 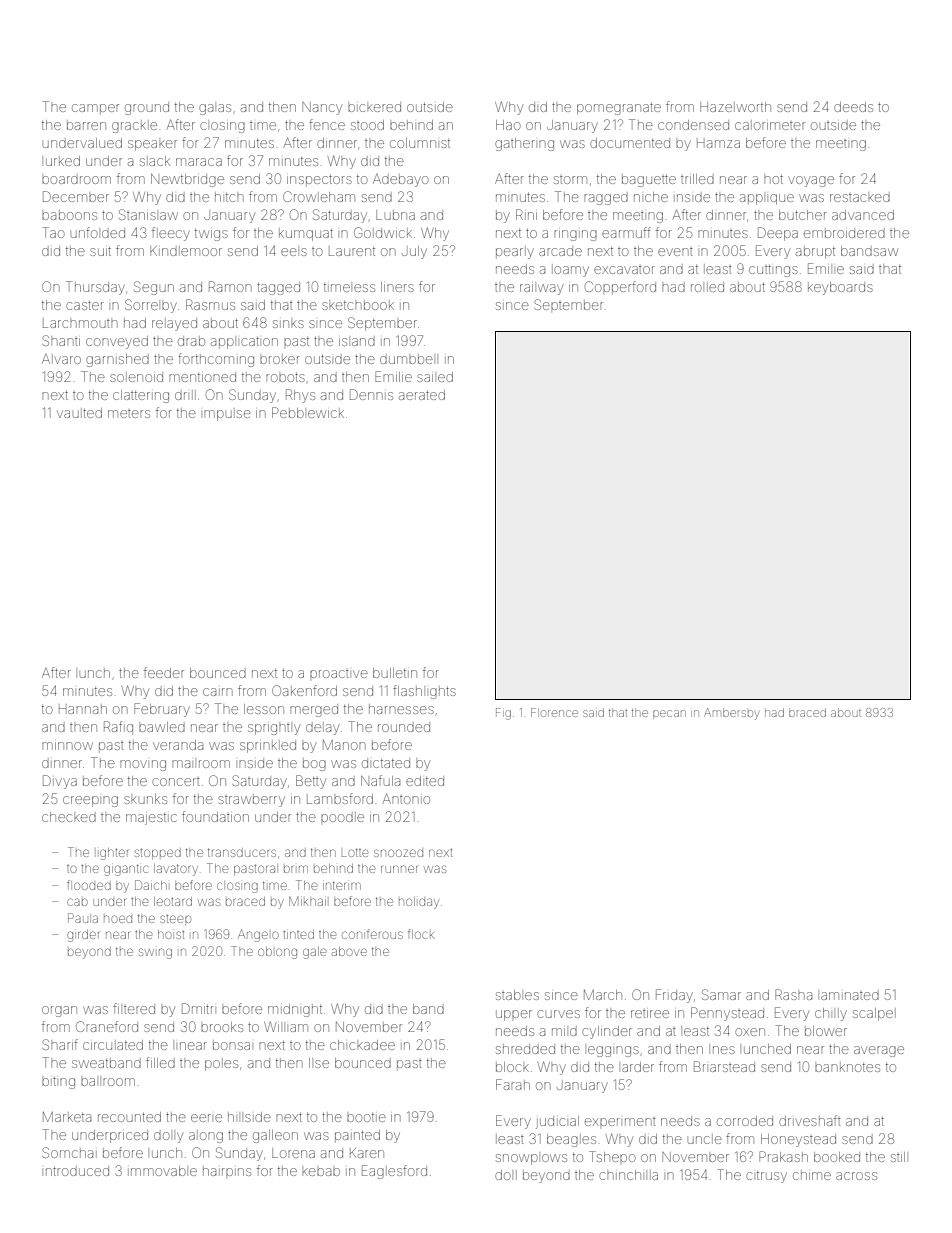 I want to click on Dennis, so click(x=371, y=394).
